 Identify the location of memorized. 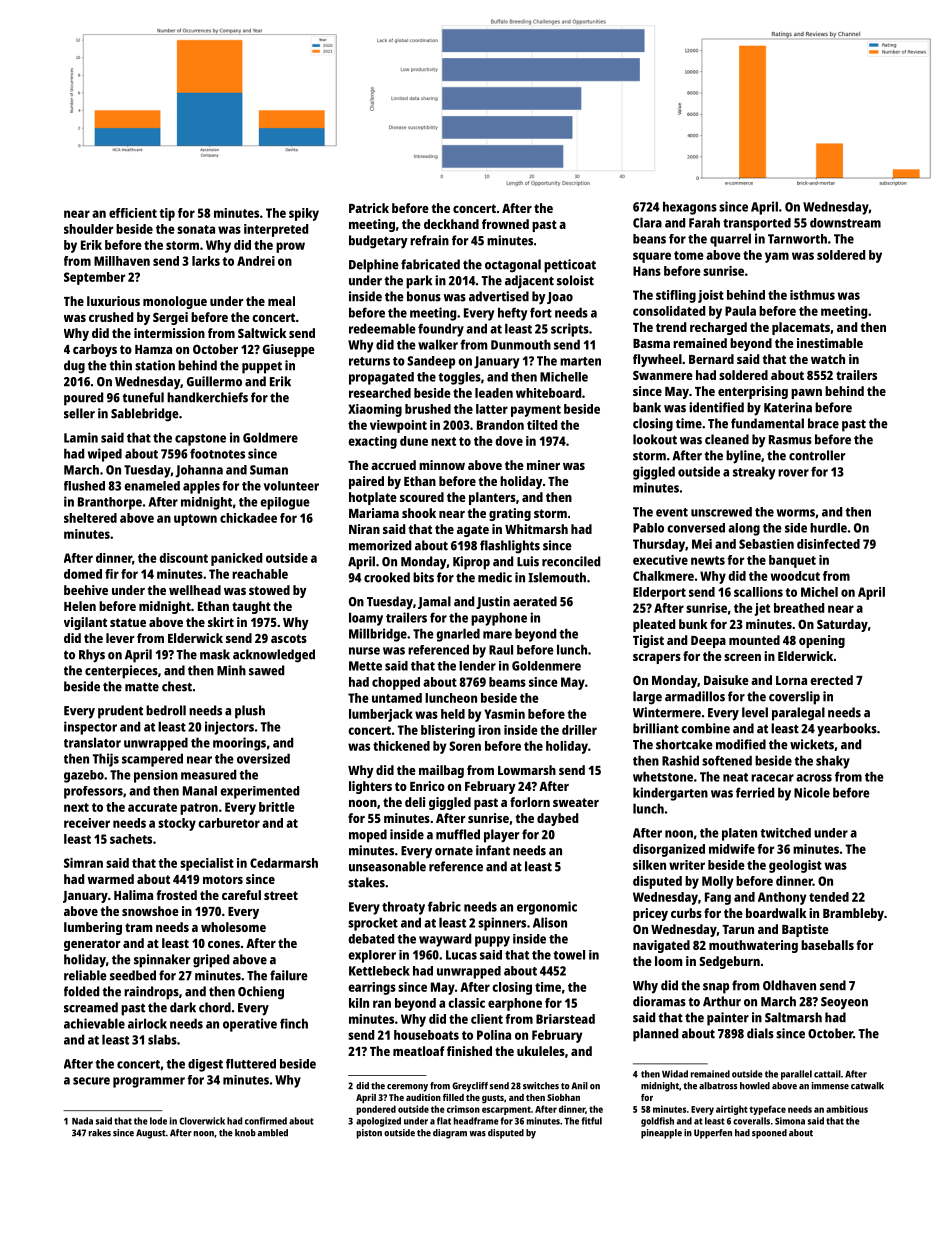
(380, 545).
